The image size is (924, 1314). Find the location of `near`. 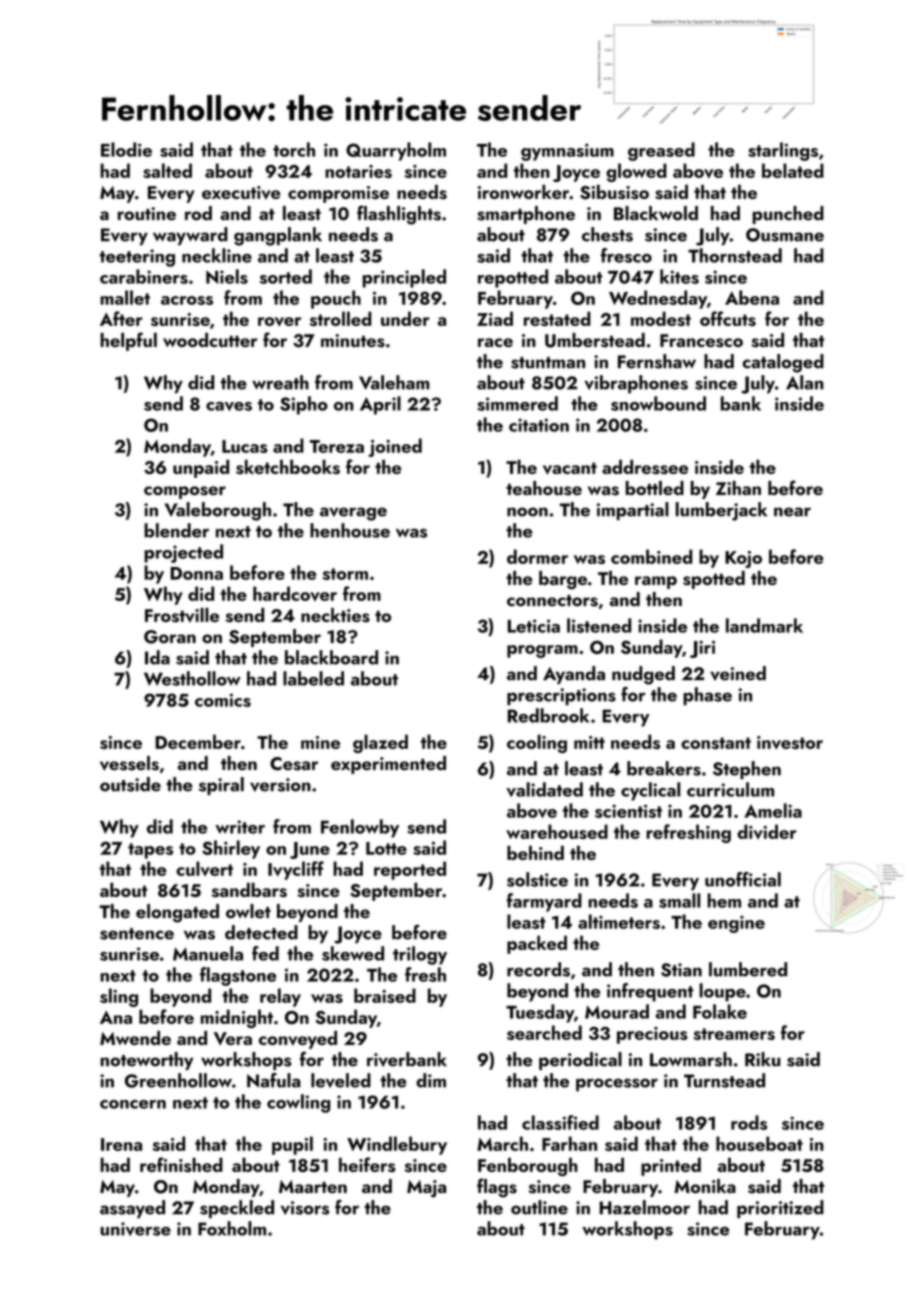

near is located at coordinates (792, 512).
